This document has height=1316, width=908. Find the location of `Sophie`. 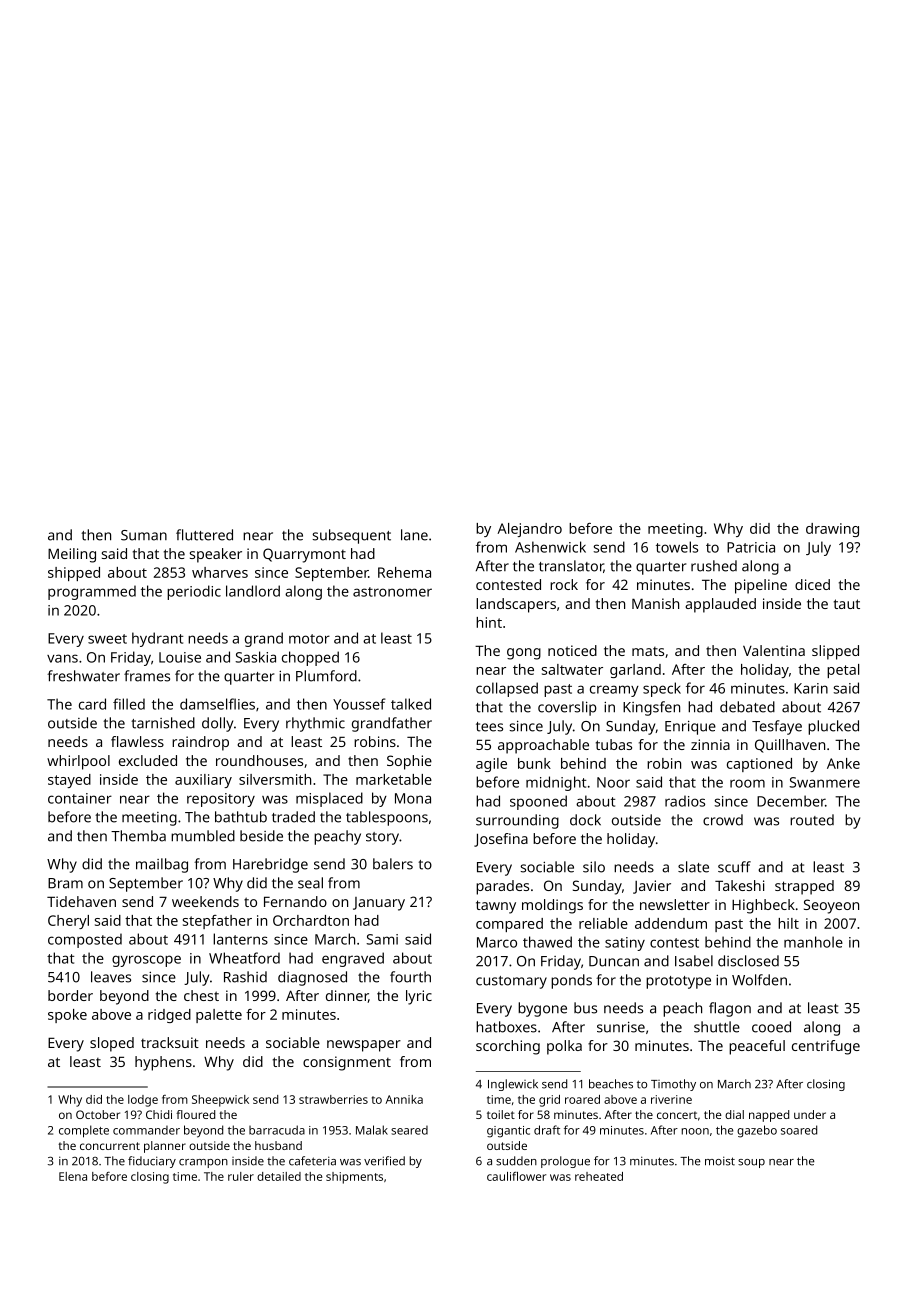

Sophie is located at coordinates (409, 762).
